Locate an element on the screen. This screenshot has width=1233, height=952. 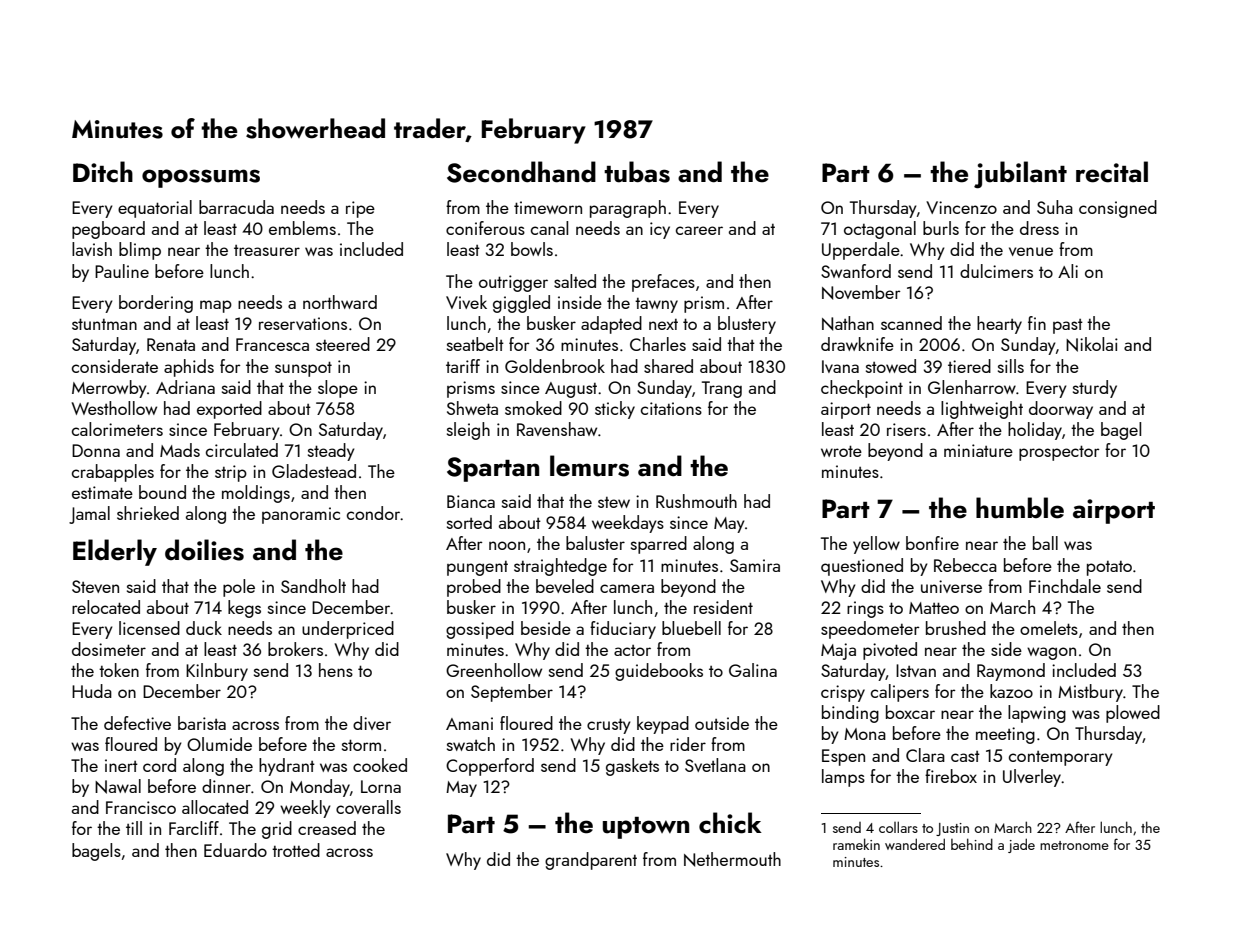
timeworn is located at coordinates (548, 207).
